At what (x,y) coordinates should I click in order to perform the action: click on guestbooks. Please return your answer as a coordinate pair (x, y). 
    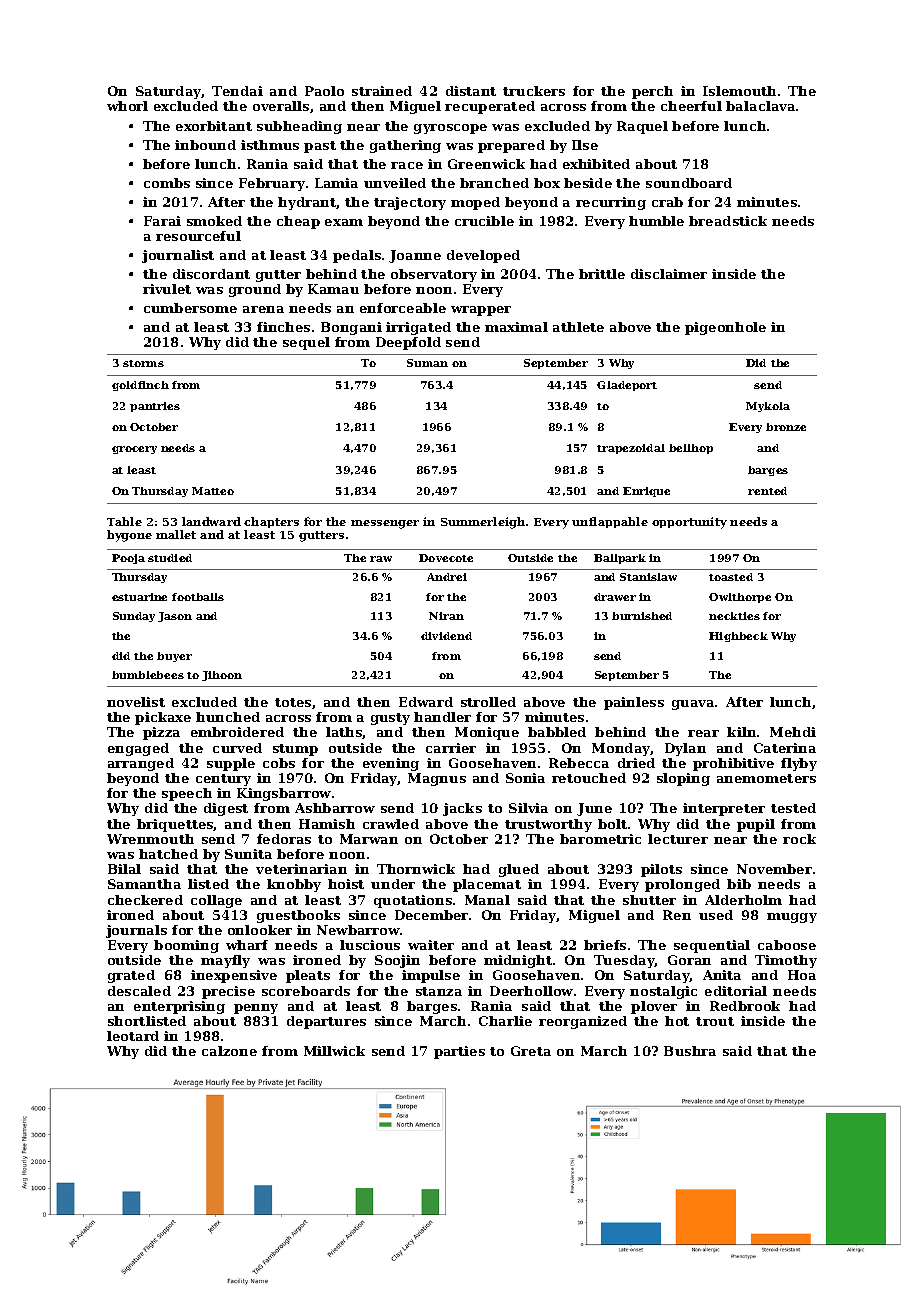
    Looking at the image, I should click on (298, 916).
